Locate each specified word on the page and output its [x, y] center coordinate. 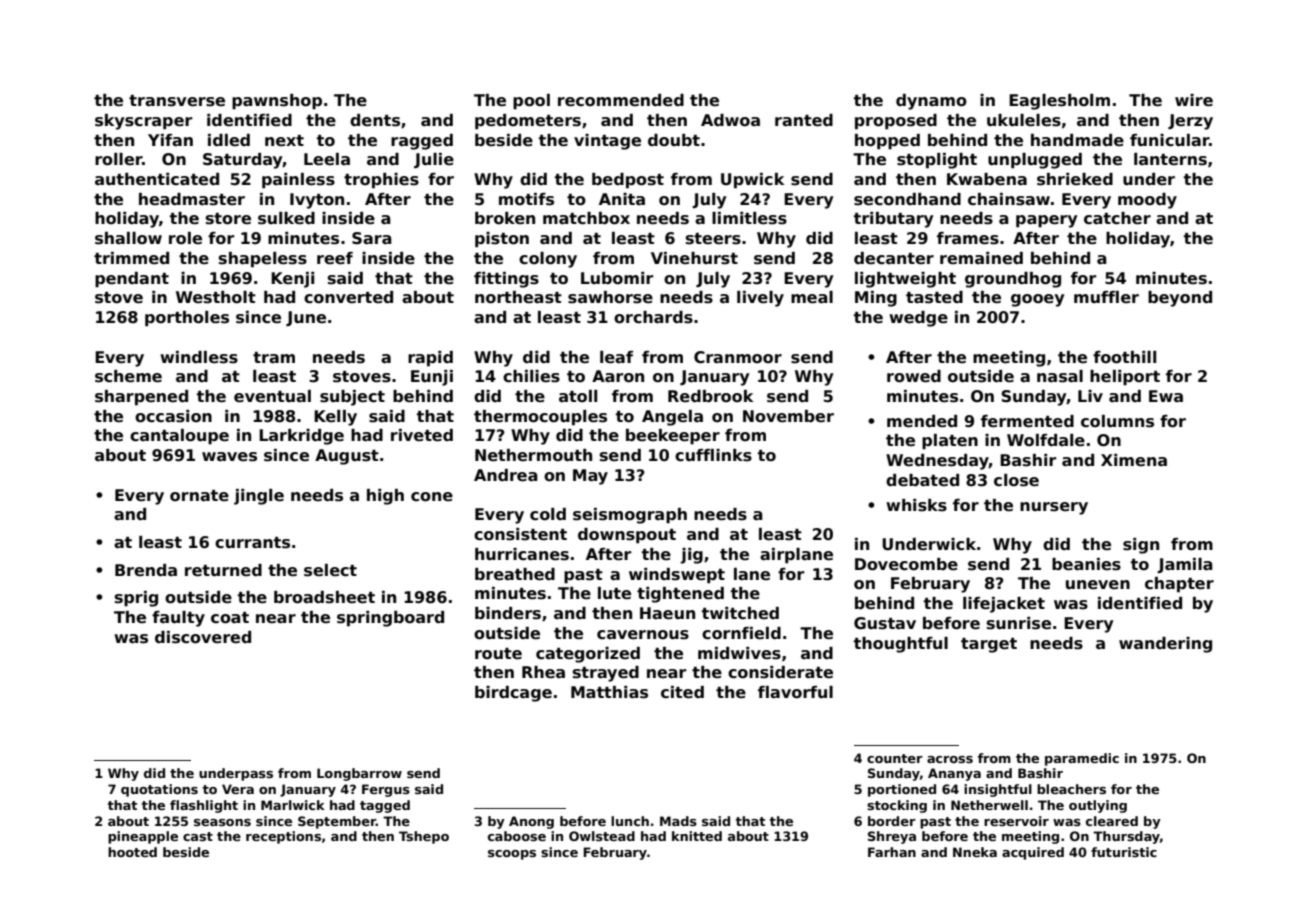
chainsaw [1009, 199]
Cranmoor [738, 357]
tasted [934, 297]
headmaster [192, 199]
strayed [606, 674]
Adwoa [730, 120]
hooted [132, 852]
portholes [187, 319]
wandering [1165, 645]
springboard [390, 619]
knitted [697, 836]
